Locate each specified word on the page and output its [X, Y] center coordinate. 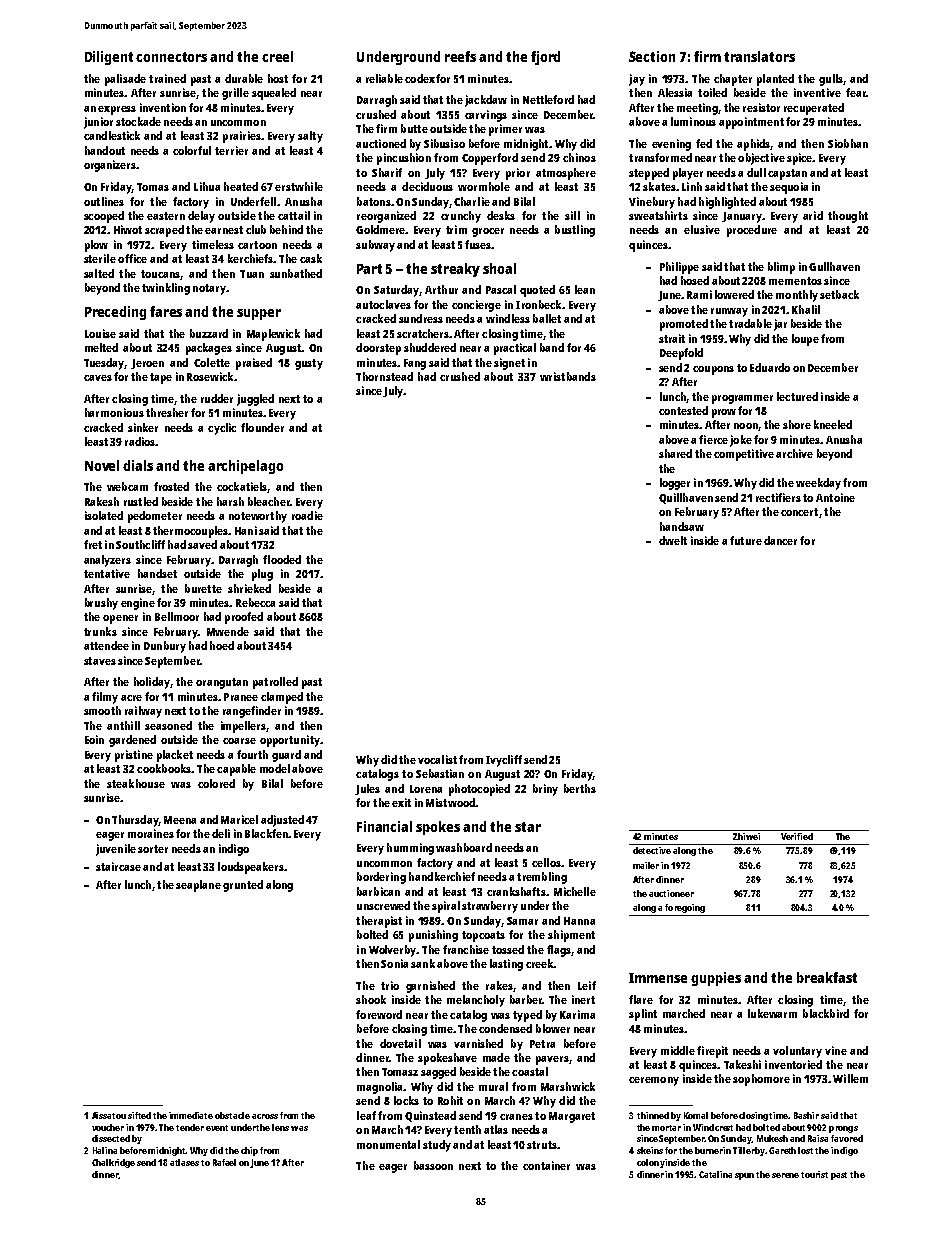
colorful [192, 150]
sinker [143, 427]
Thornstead [384, 376]
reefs [460, 56]
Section [652, 56]
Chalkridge [113, 1163]
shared [675, 453]
